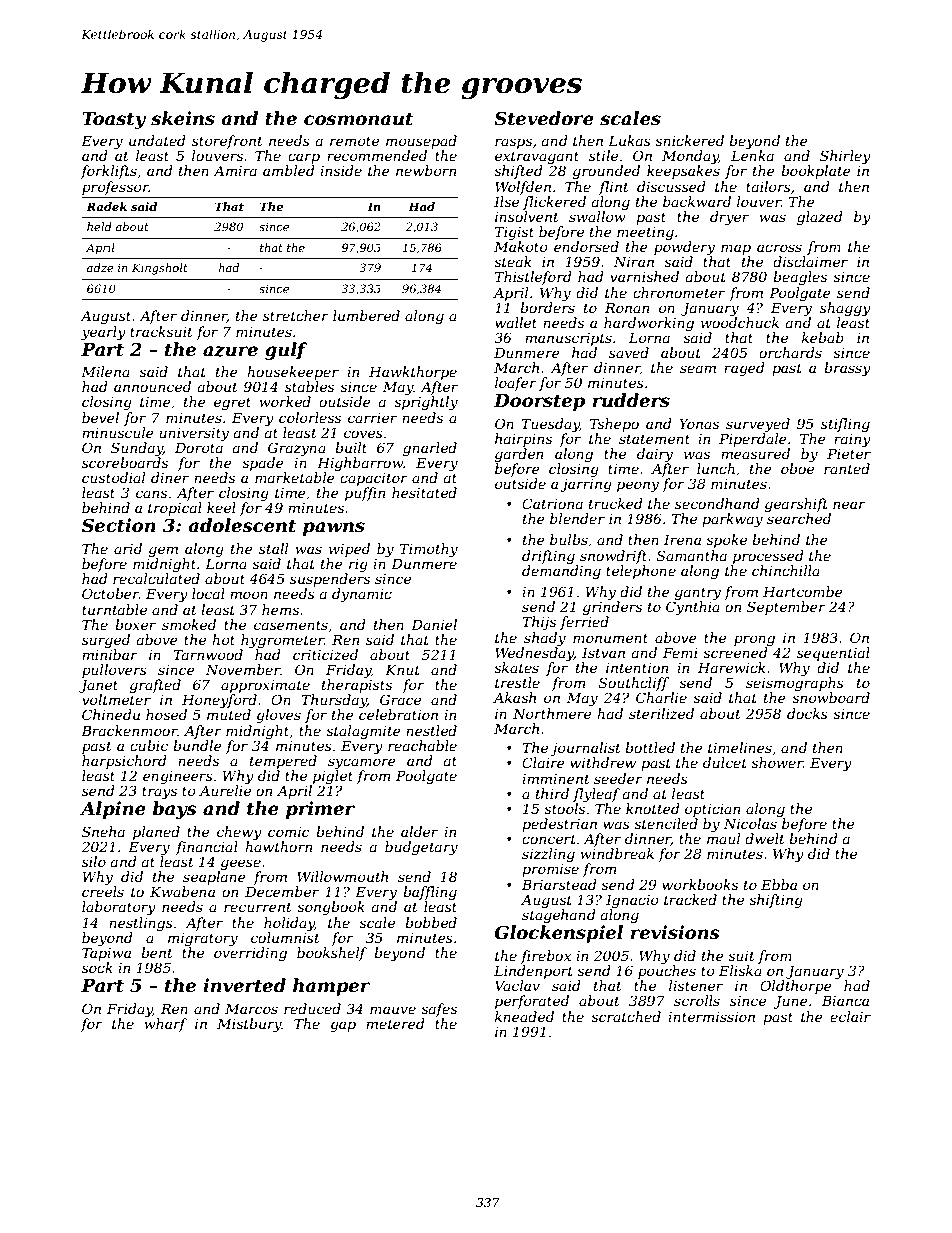 This image has width=952, height=1233. What do you see at coordinates (358, 119) in the image?
I see `cosmonaut` at bounding box center [358, 119].
